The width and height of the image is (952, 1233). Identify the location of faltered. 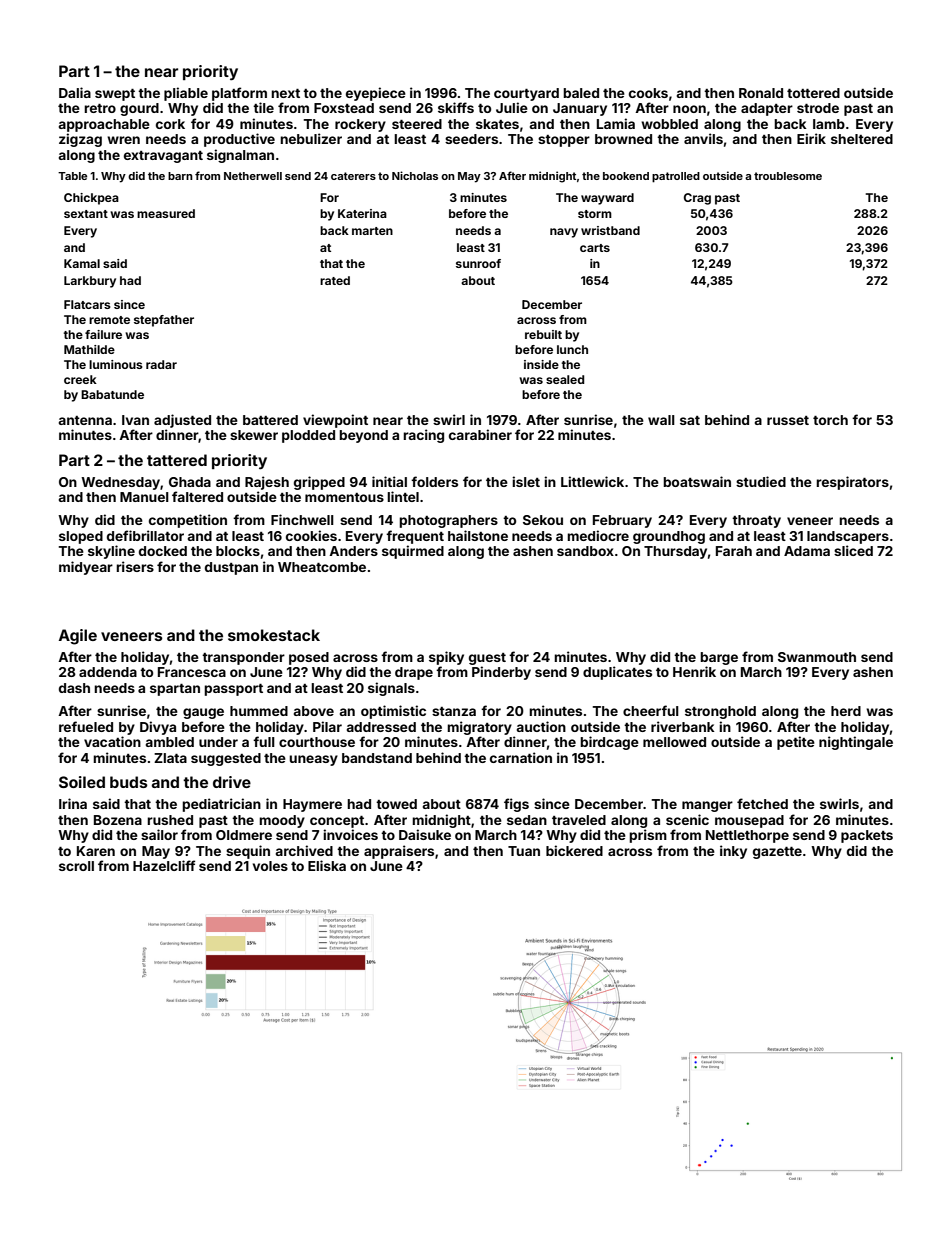
(197, 496).
